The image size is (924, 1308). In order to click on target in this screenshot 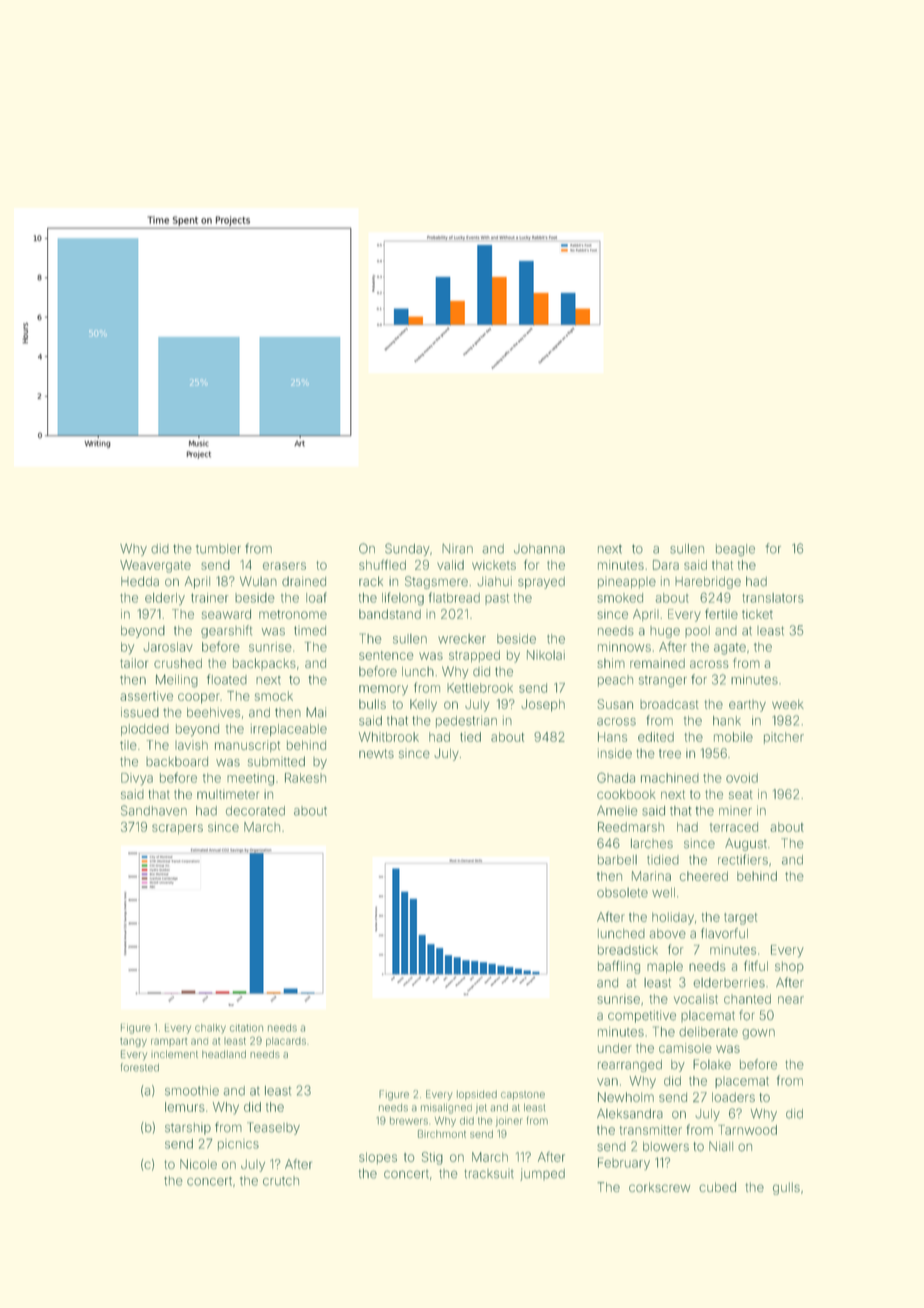, I will do `click(740, 919)`.
